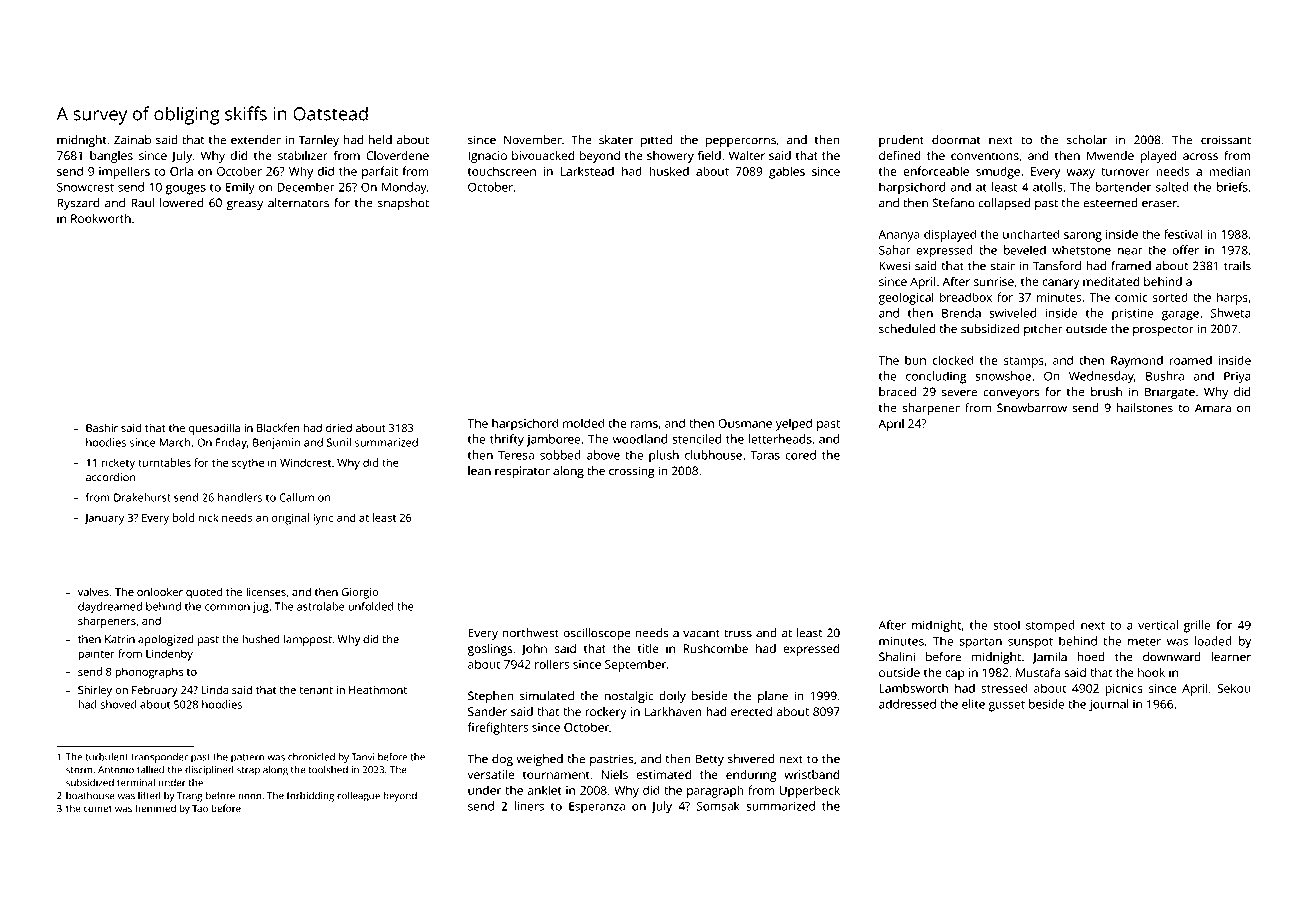 This screenshot has height=924, width=1308. What do you see at coordinates (632, 472) in the screenshot?
I see `crossing` at bounding box center [632, 472].
